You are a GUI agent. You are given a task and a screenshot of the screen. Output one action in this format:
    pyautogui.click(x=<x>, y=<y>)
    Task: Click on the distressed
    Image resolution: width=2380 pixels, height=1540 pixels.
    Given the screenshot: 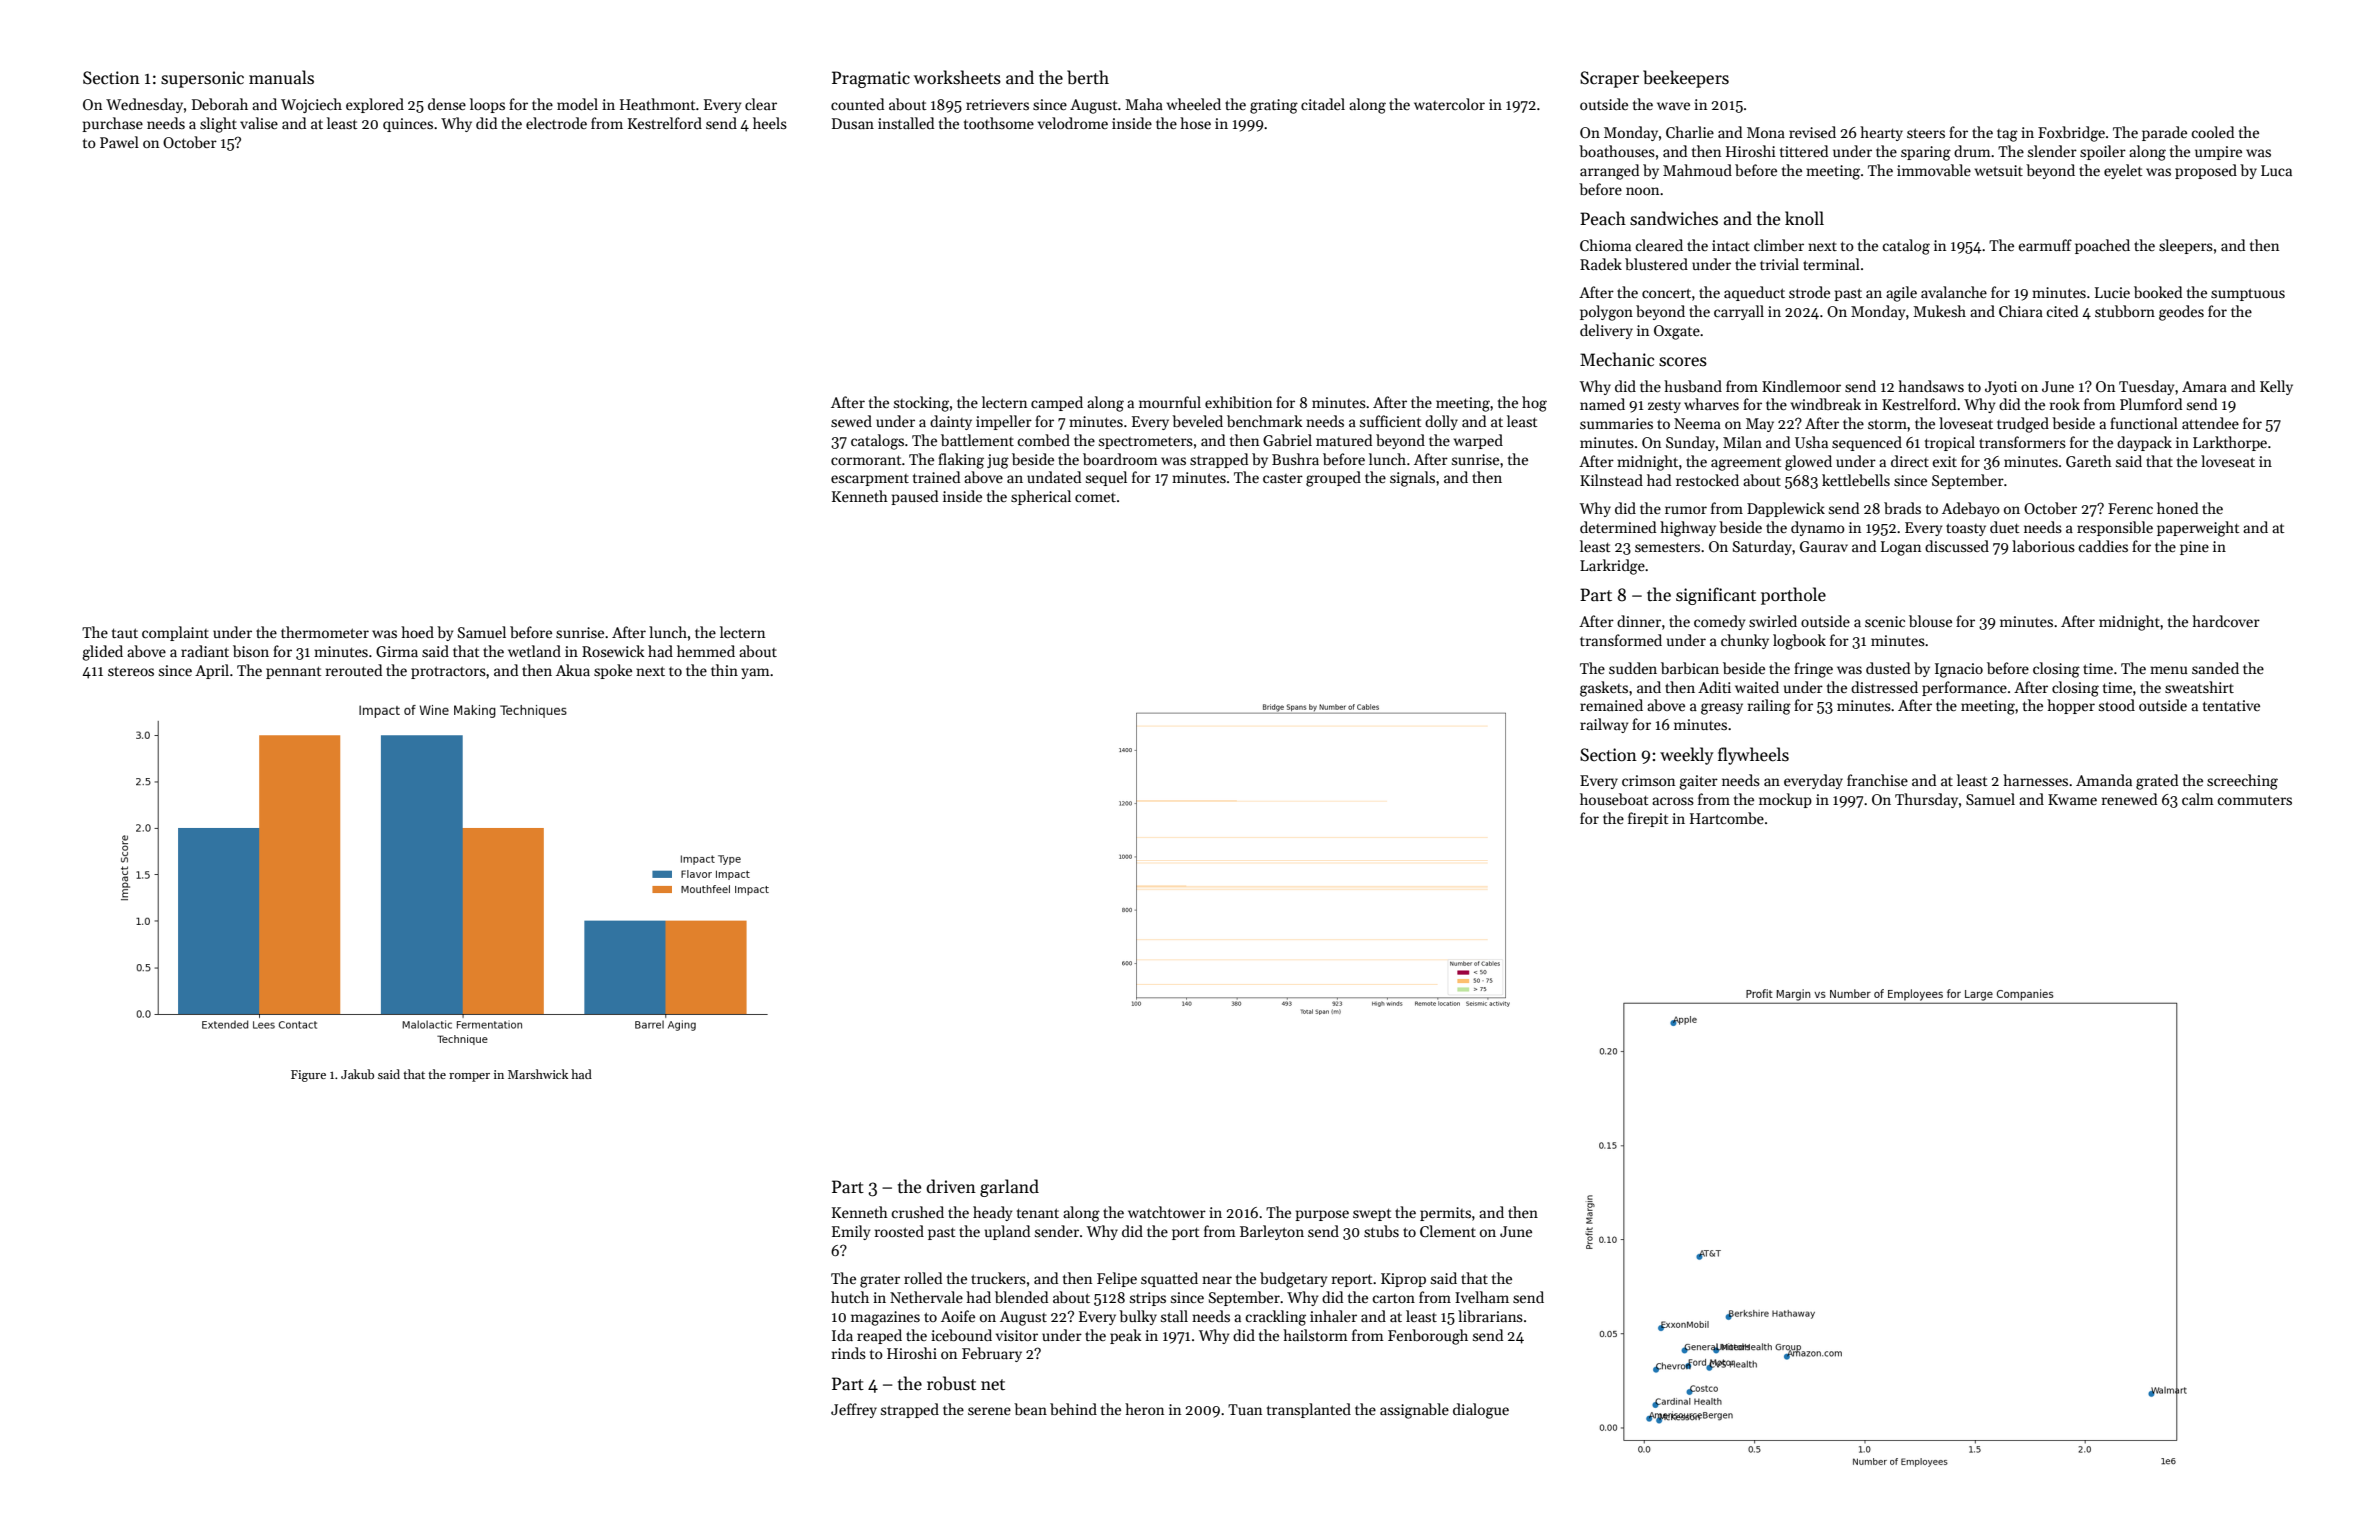 What is the action you would take?
    pyautogui.click(x=1884, y=687)
